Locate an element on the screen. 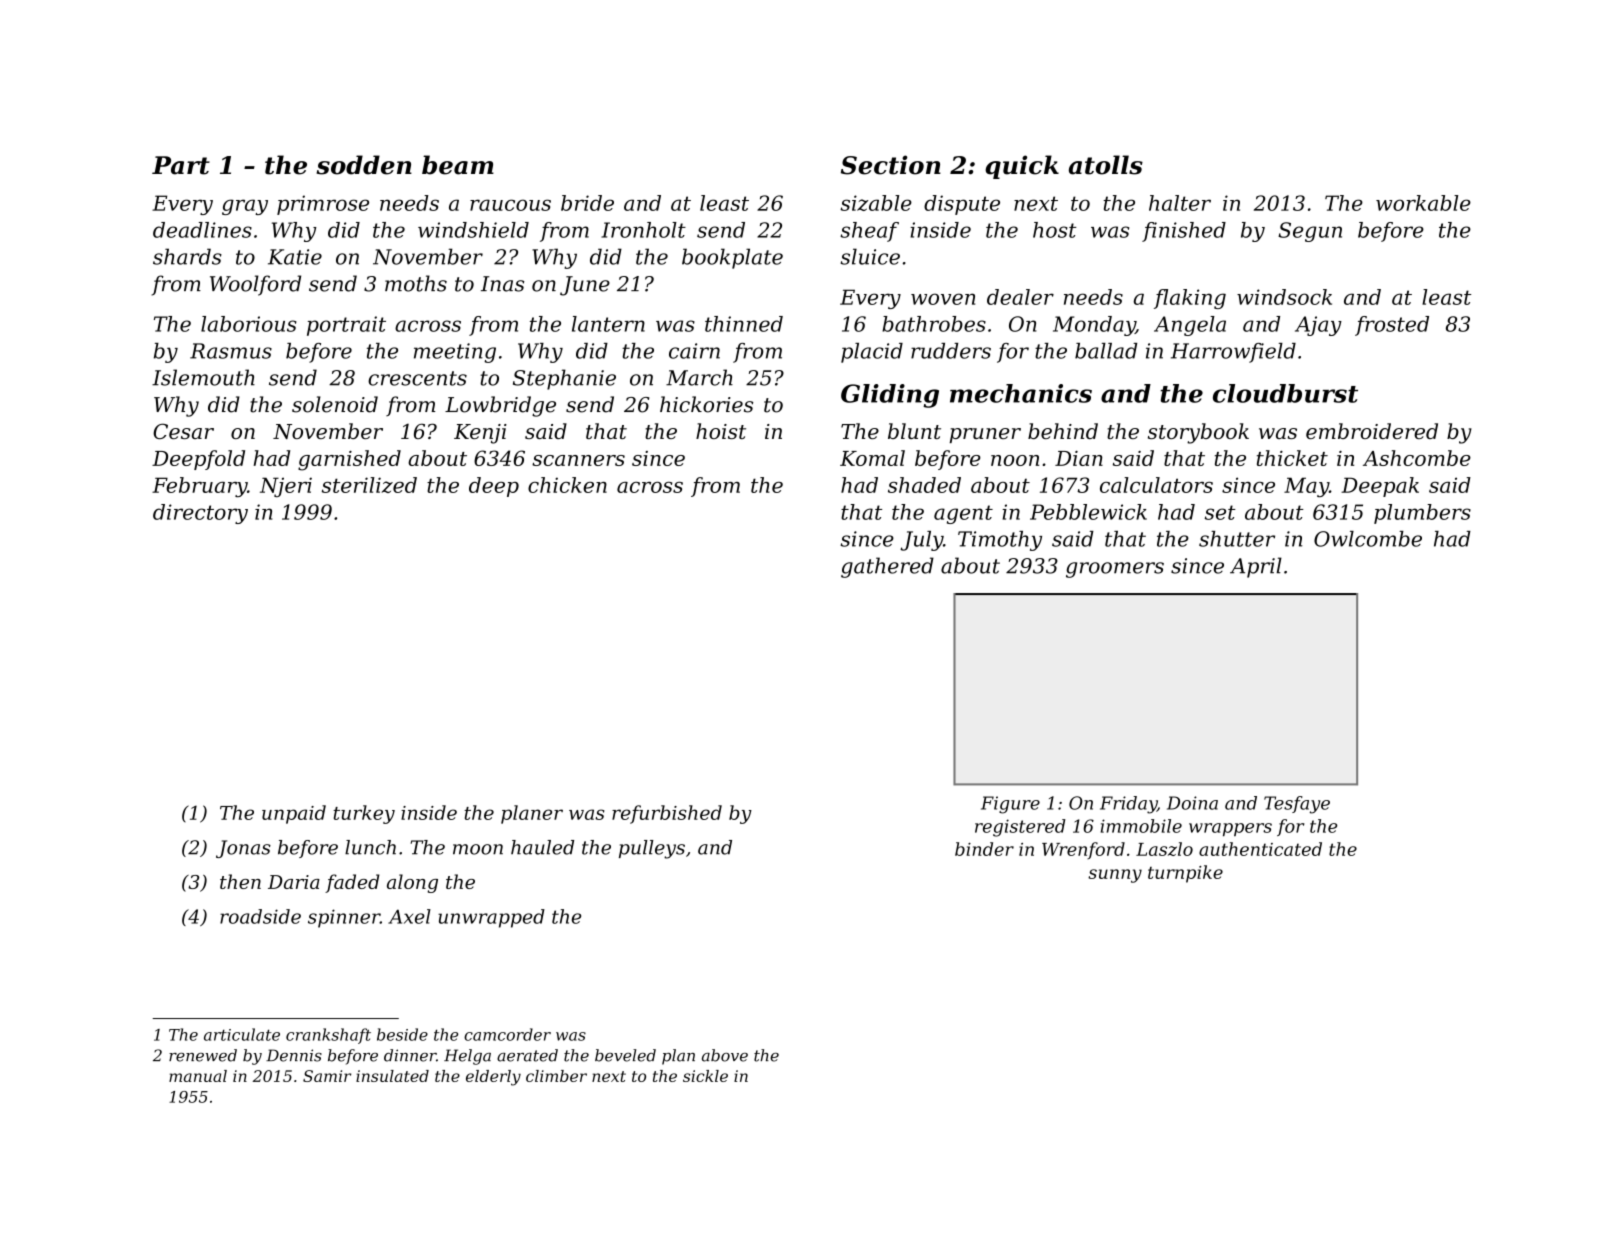 The height and width of the screenshot is (1255, 1624). shutter is located at coordinates (1237, 539).
